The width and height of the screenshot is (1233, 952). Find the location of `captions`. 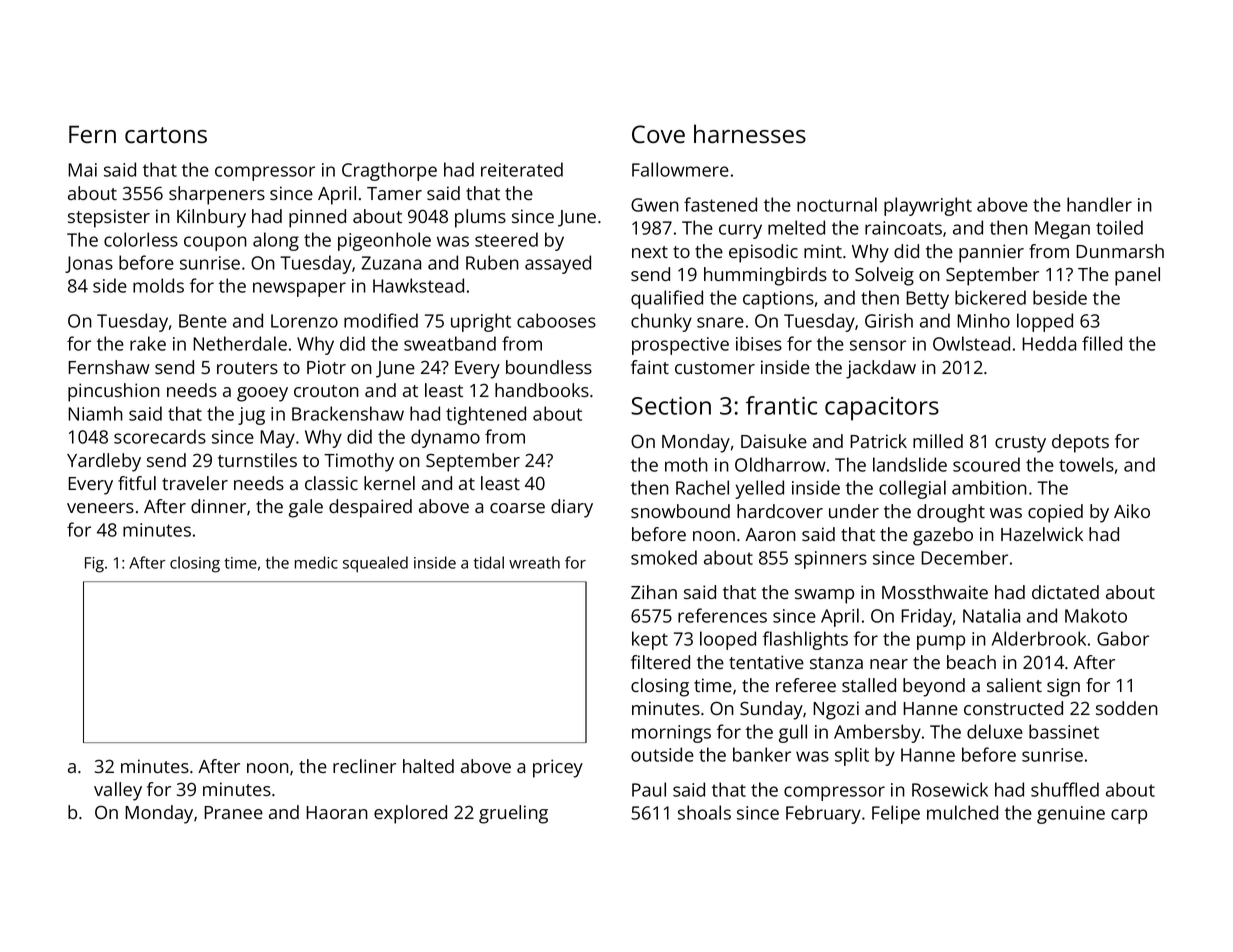

captions is located at coordinates (778, 300).
